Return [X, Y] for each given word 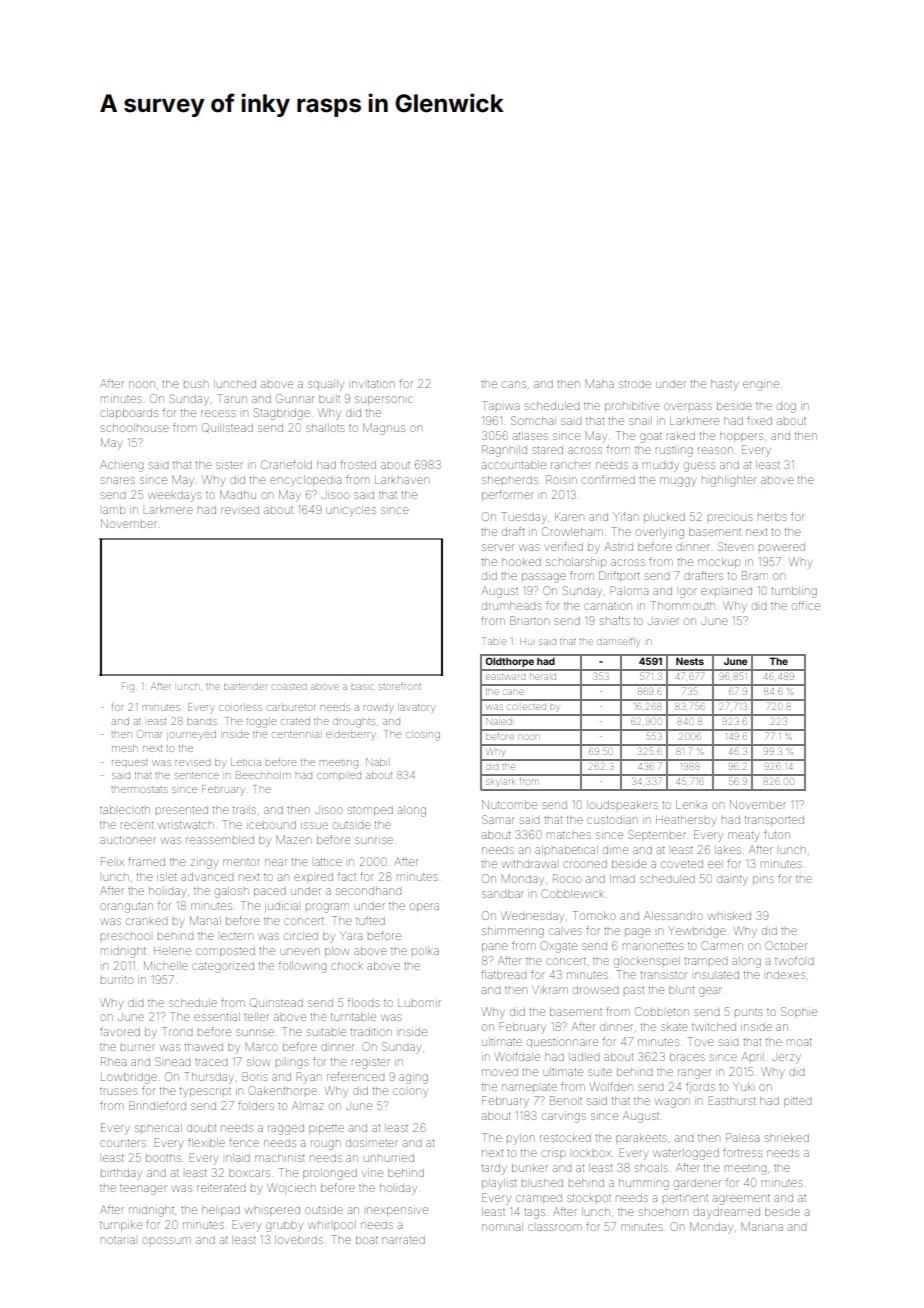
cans [514, 384]
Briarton [529, 620]
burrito [117, 980]
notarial [118, 1240]
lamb [114, 510]
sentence [197, 775]
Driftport [619, 576]
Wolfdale [517, 1056]
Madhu [238, 494]
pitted [797, 1102]
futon [777, 834]
